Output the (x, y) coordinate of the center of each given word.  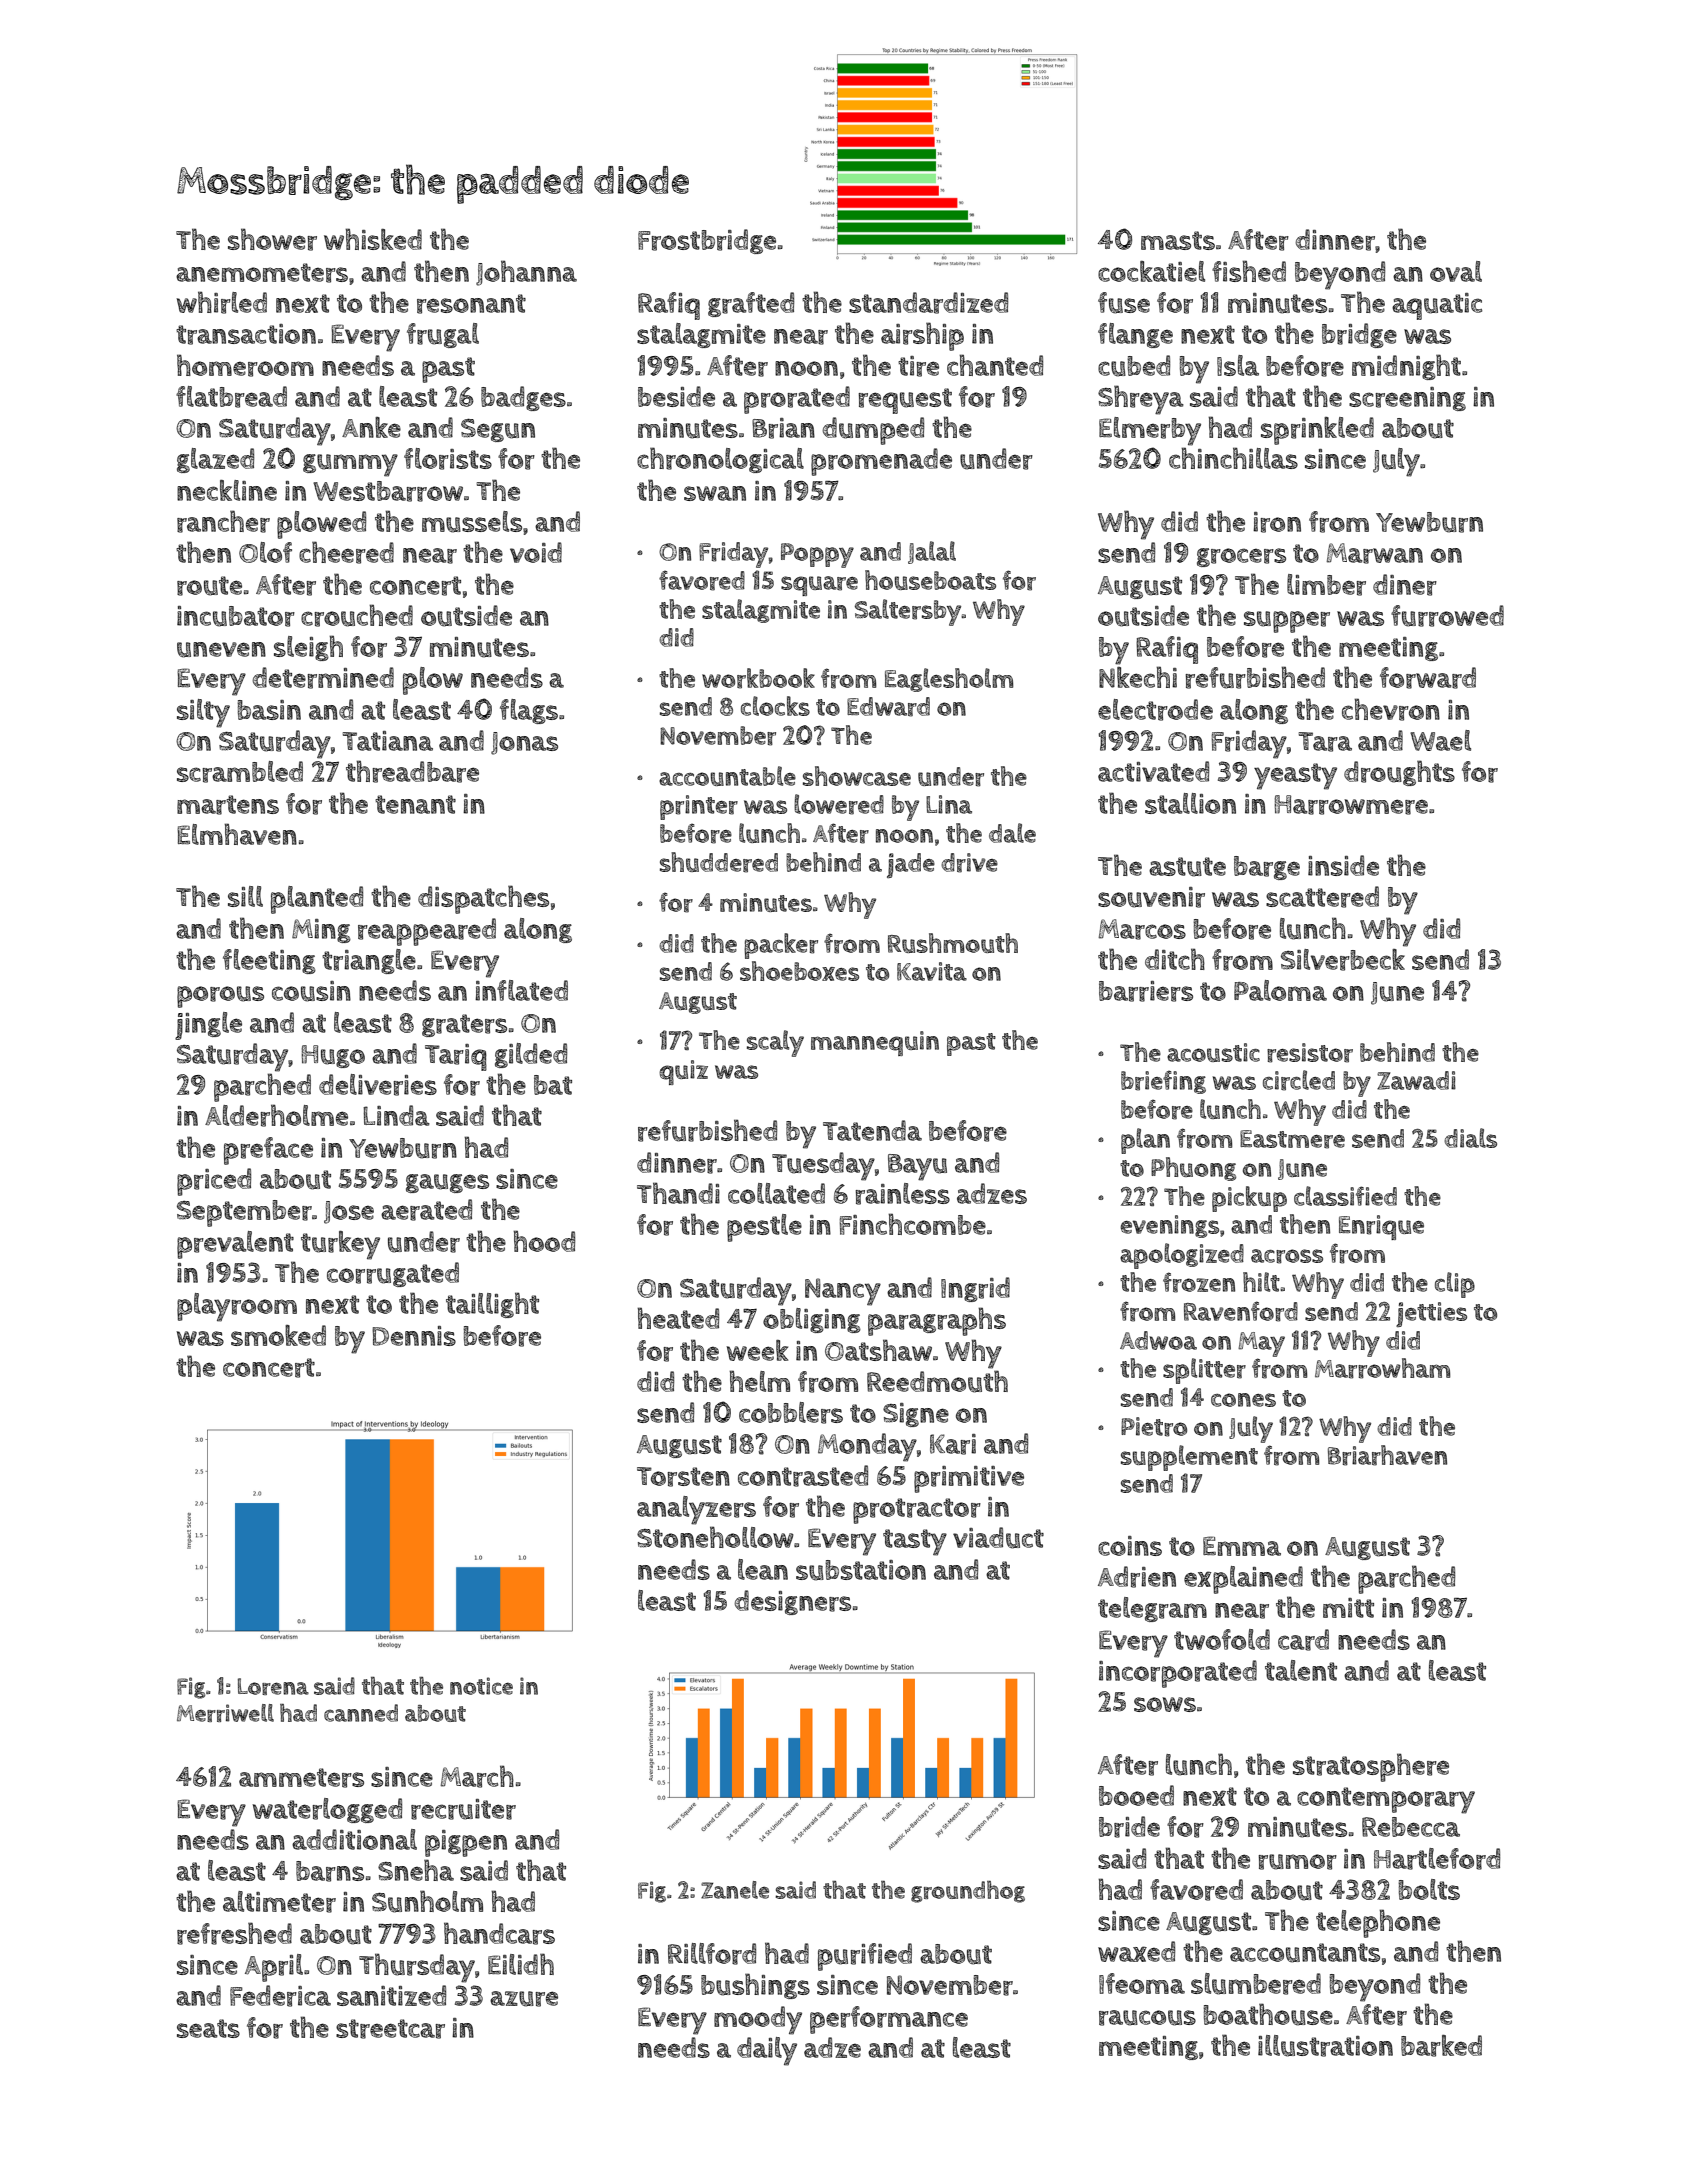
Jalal (932, 552)
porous (220, 997)
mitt (1348, 1608)
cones (1243, 1400)
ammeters (301, 1778)
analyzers (696, 1510)
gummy (350, 465)
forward (1428, 678)
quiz (683, 1072)
